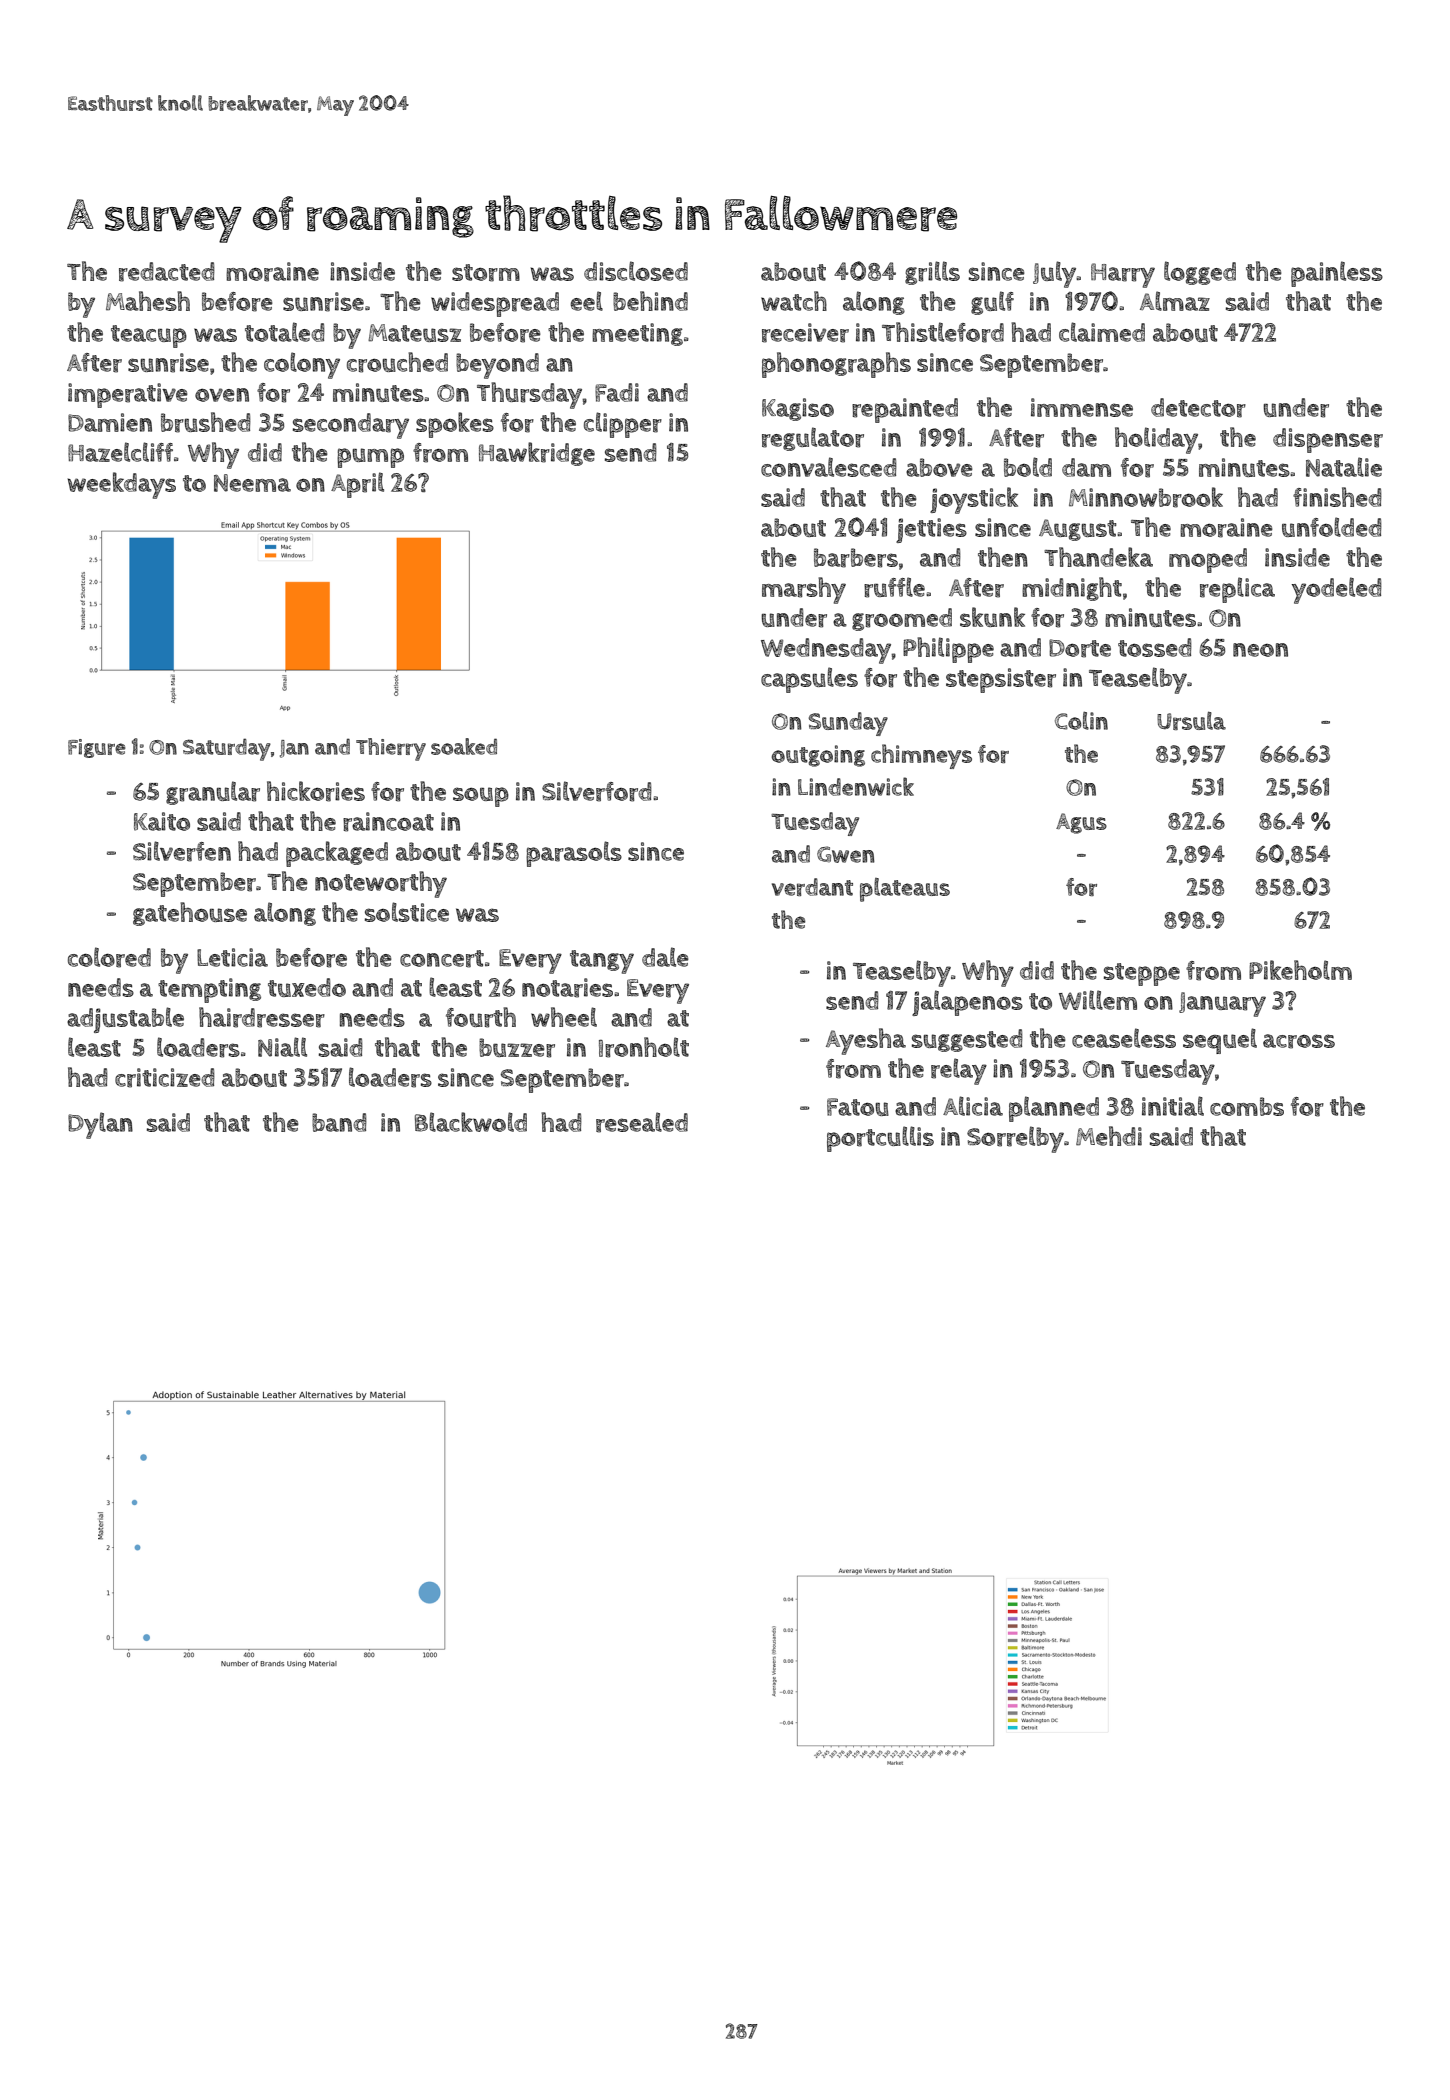 This page has width=1450, height=2100. Describe the element at coordinates (167, 272) in the page. I see `redacted` at that location.
